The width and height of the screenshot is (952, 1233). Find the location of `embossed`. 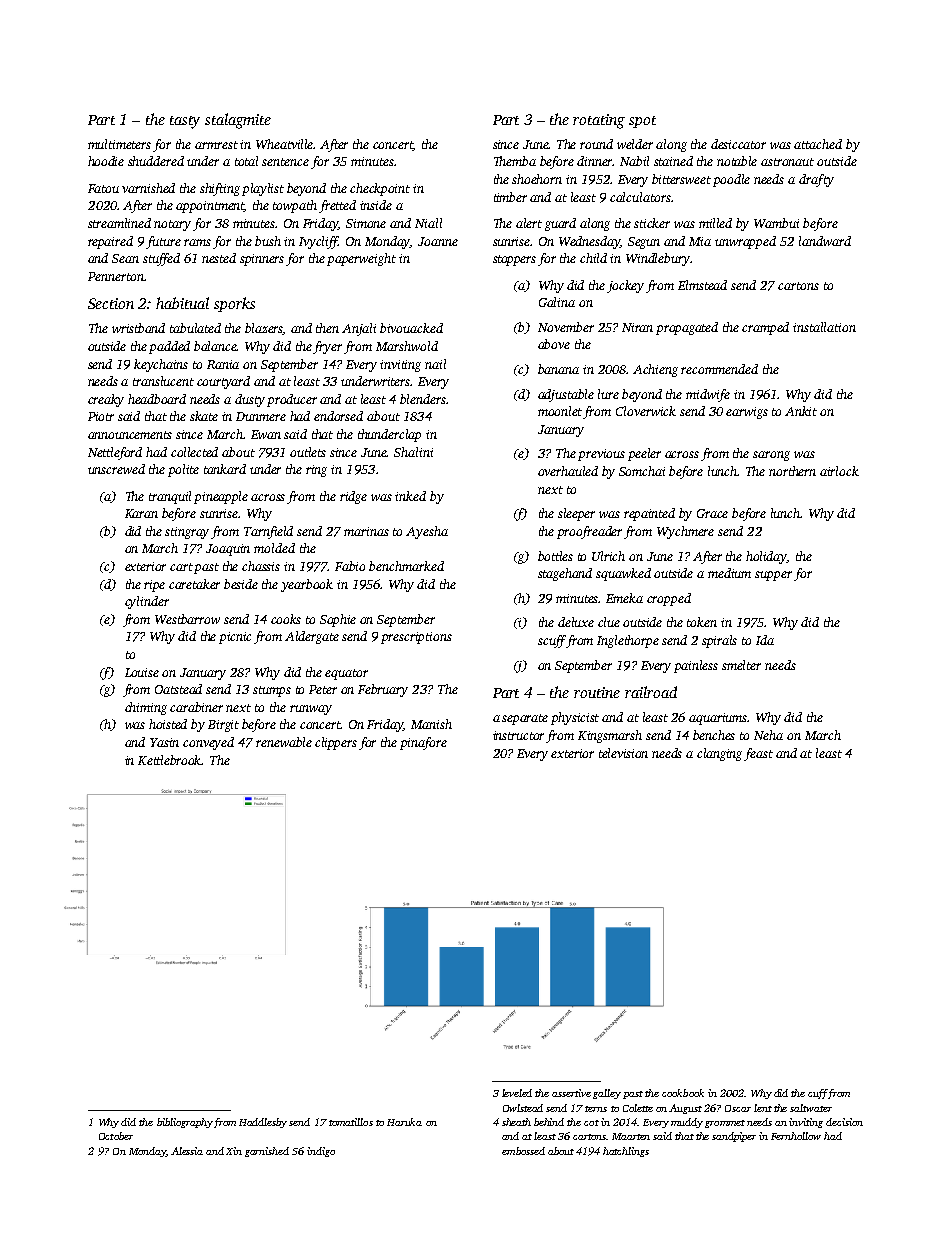

embossed is located at coordinates (523, 1151).
